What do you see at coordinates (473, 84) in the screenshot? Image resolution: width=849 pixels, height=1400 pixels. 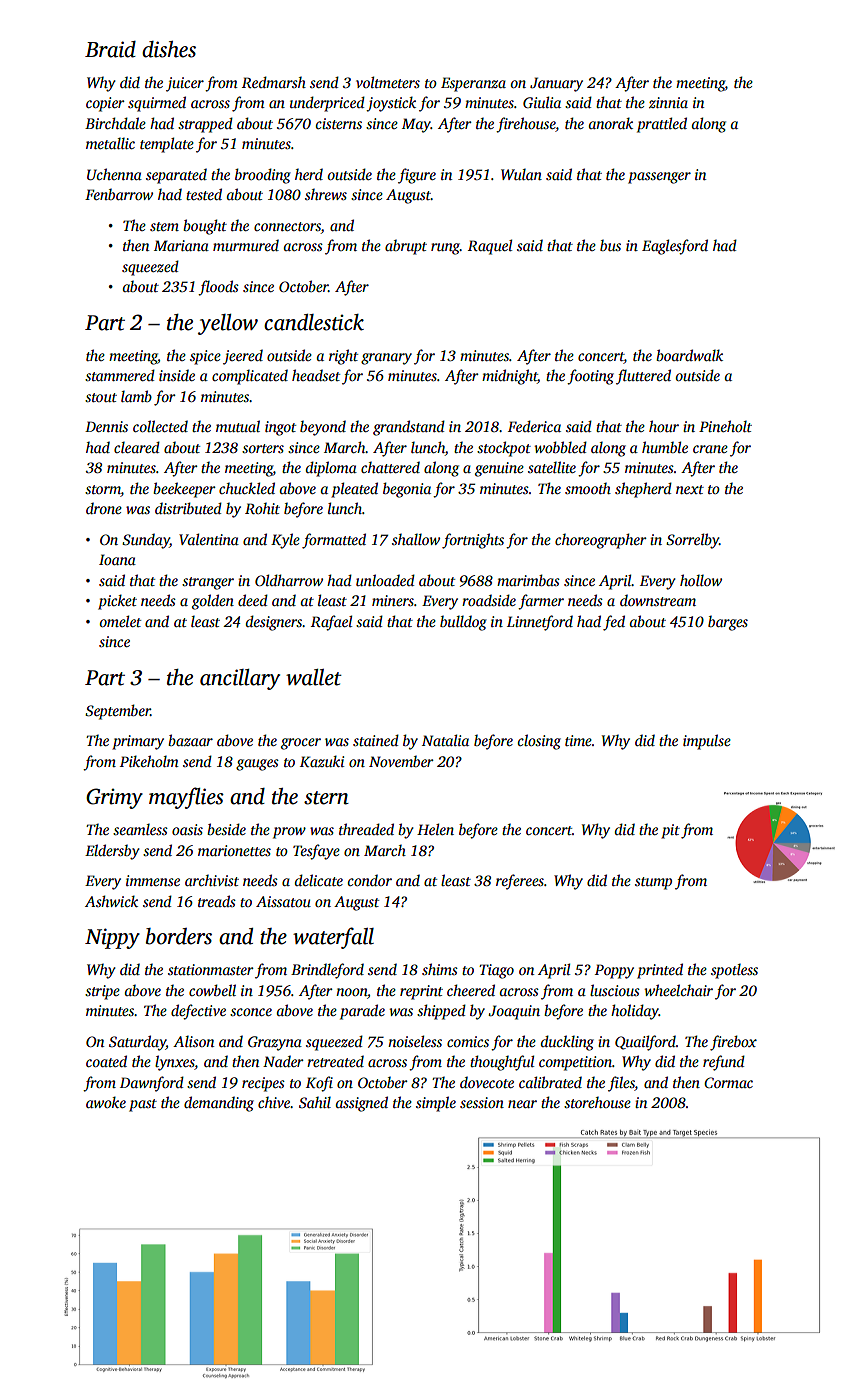 I see `Esperanza` at bounding box center [473, 84].
